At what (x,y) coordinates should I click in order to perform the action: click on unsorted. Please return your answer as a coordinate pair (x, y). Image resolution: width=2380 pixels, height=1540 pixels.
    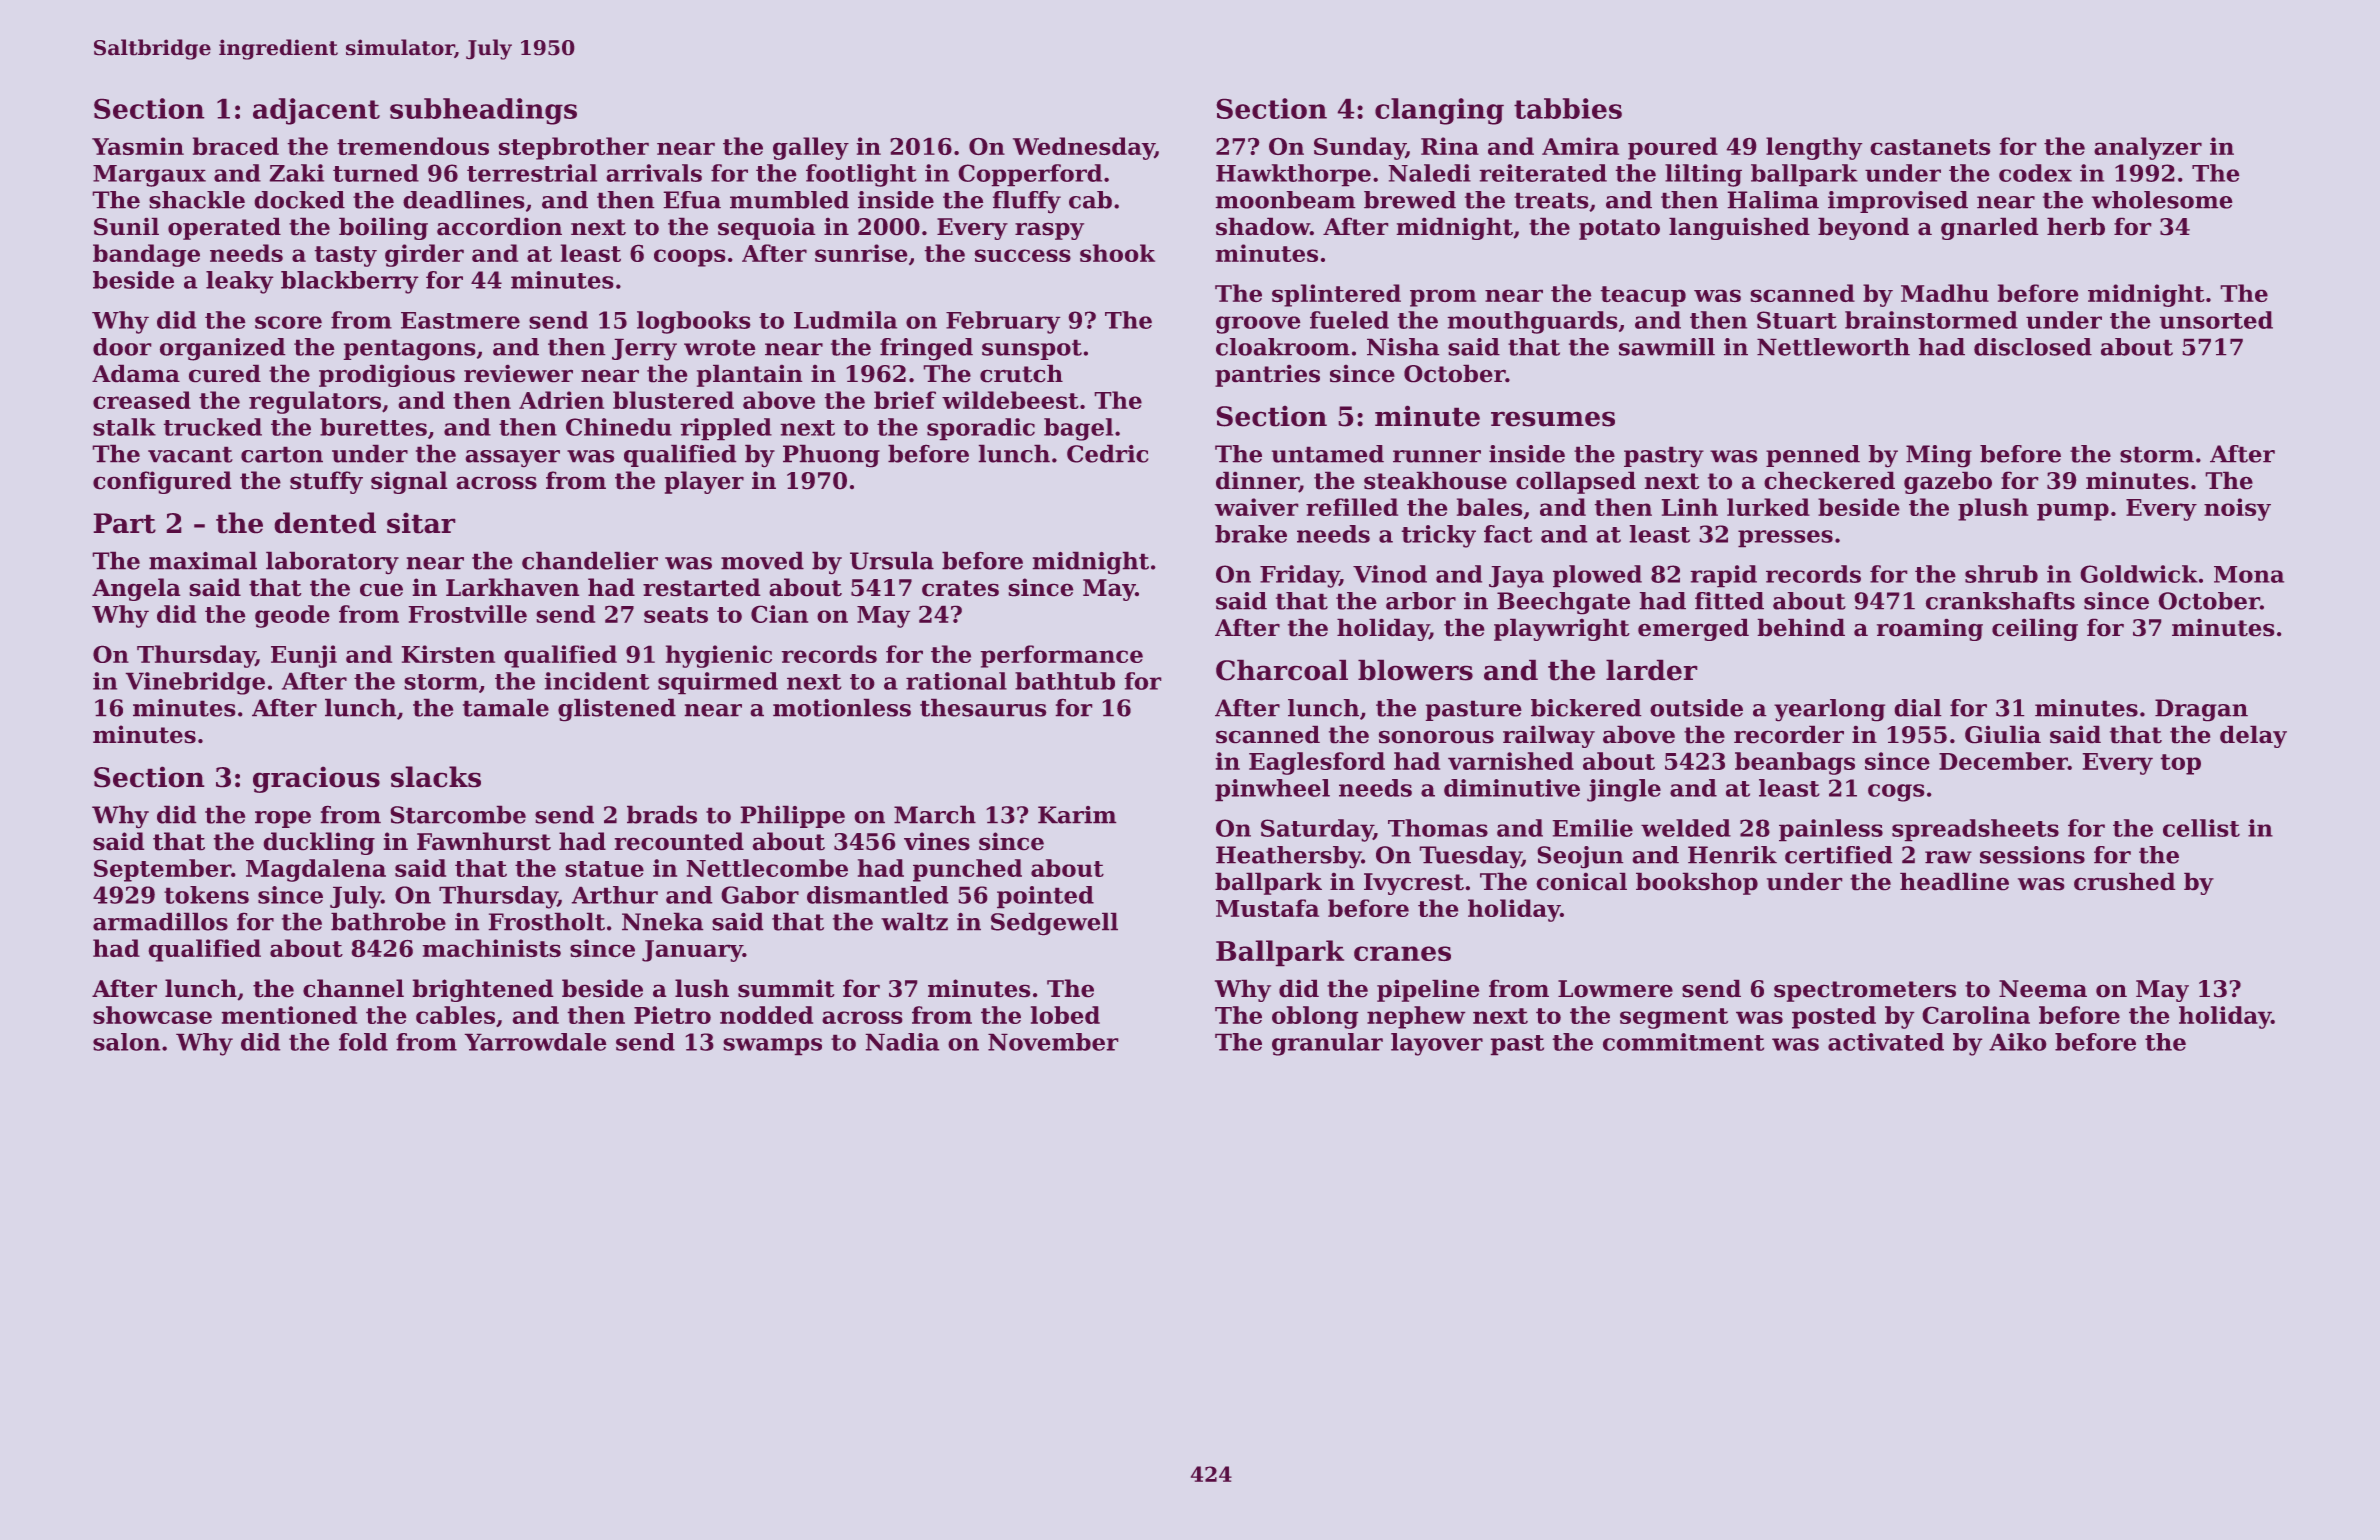
    Looking at the image, I should click on (2216, 320).
